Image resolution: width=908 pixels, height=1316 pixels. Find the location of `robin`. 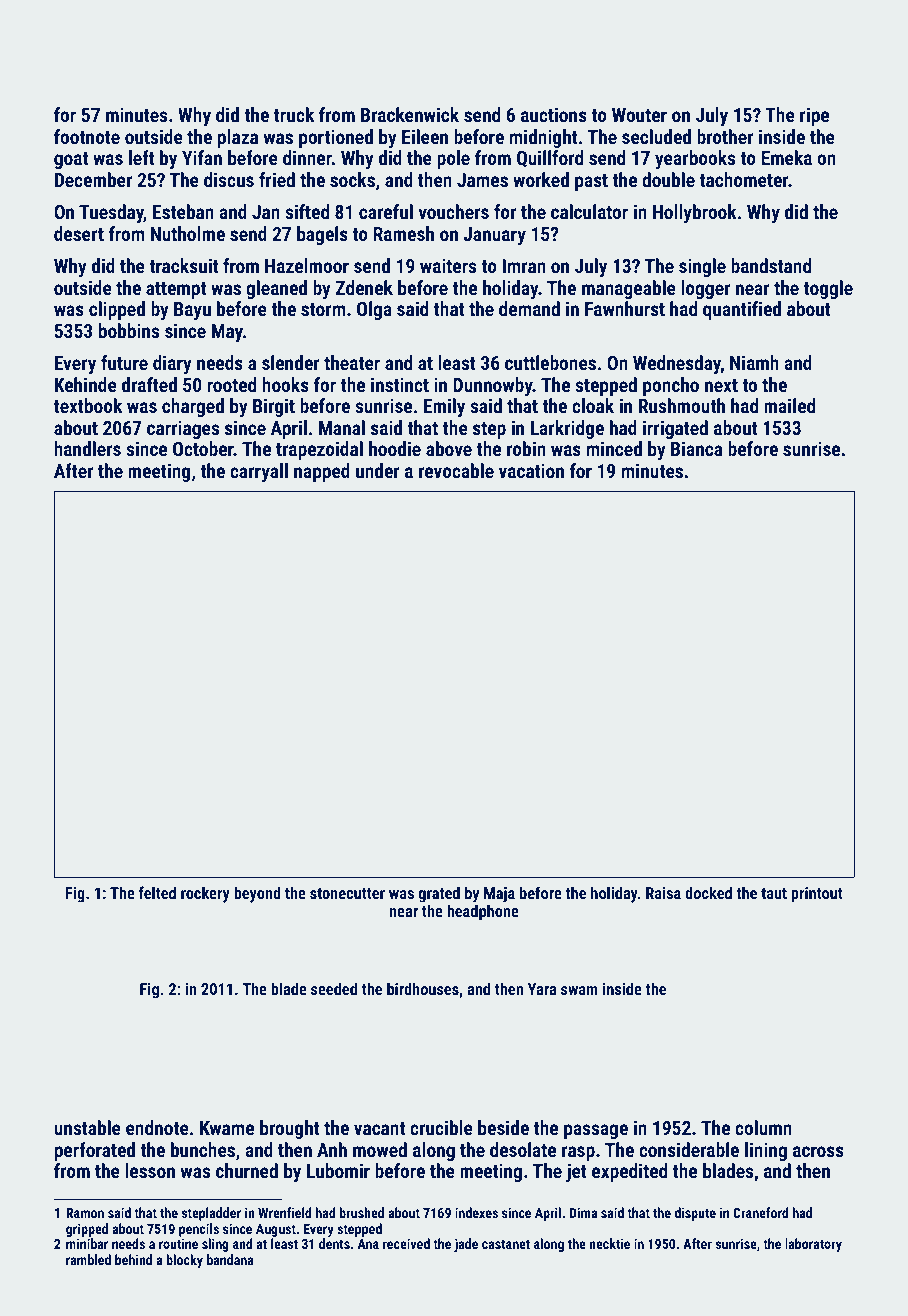

robin is located at coordinates (526, 448).
